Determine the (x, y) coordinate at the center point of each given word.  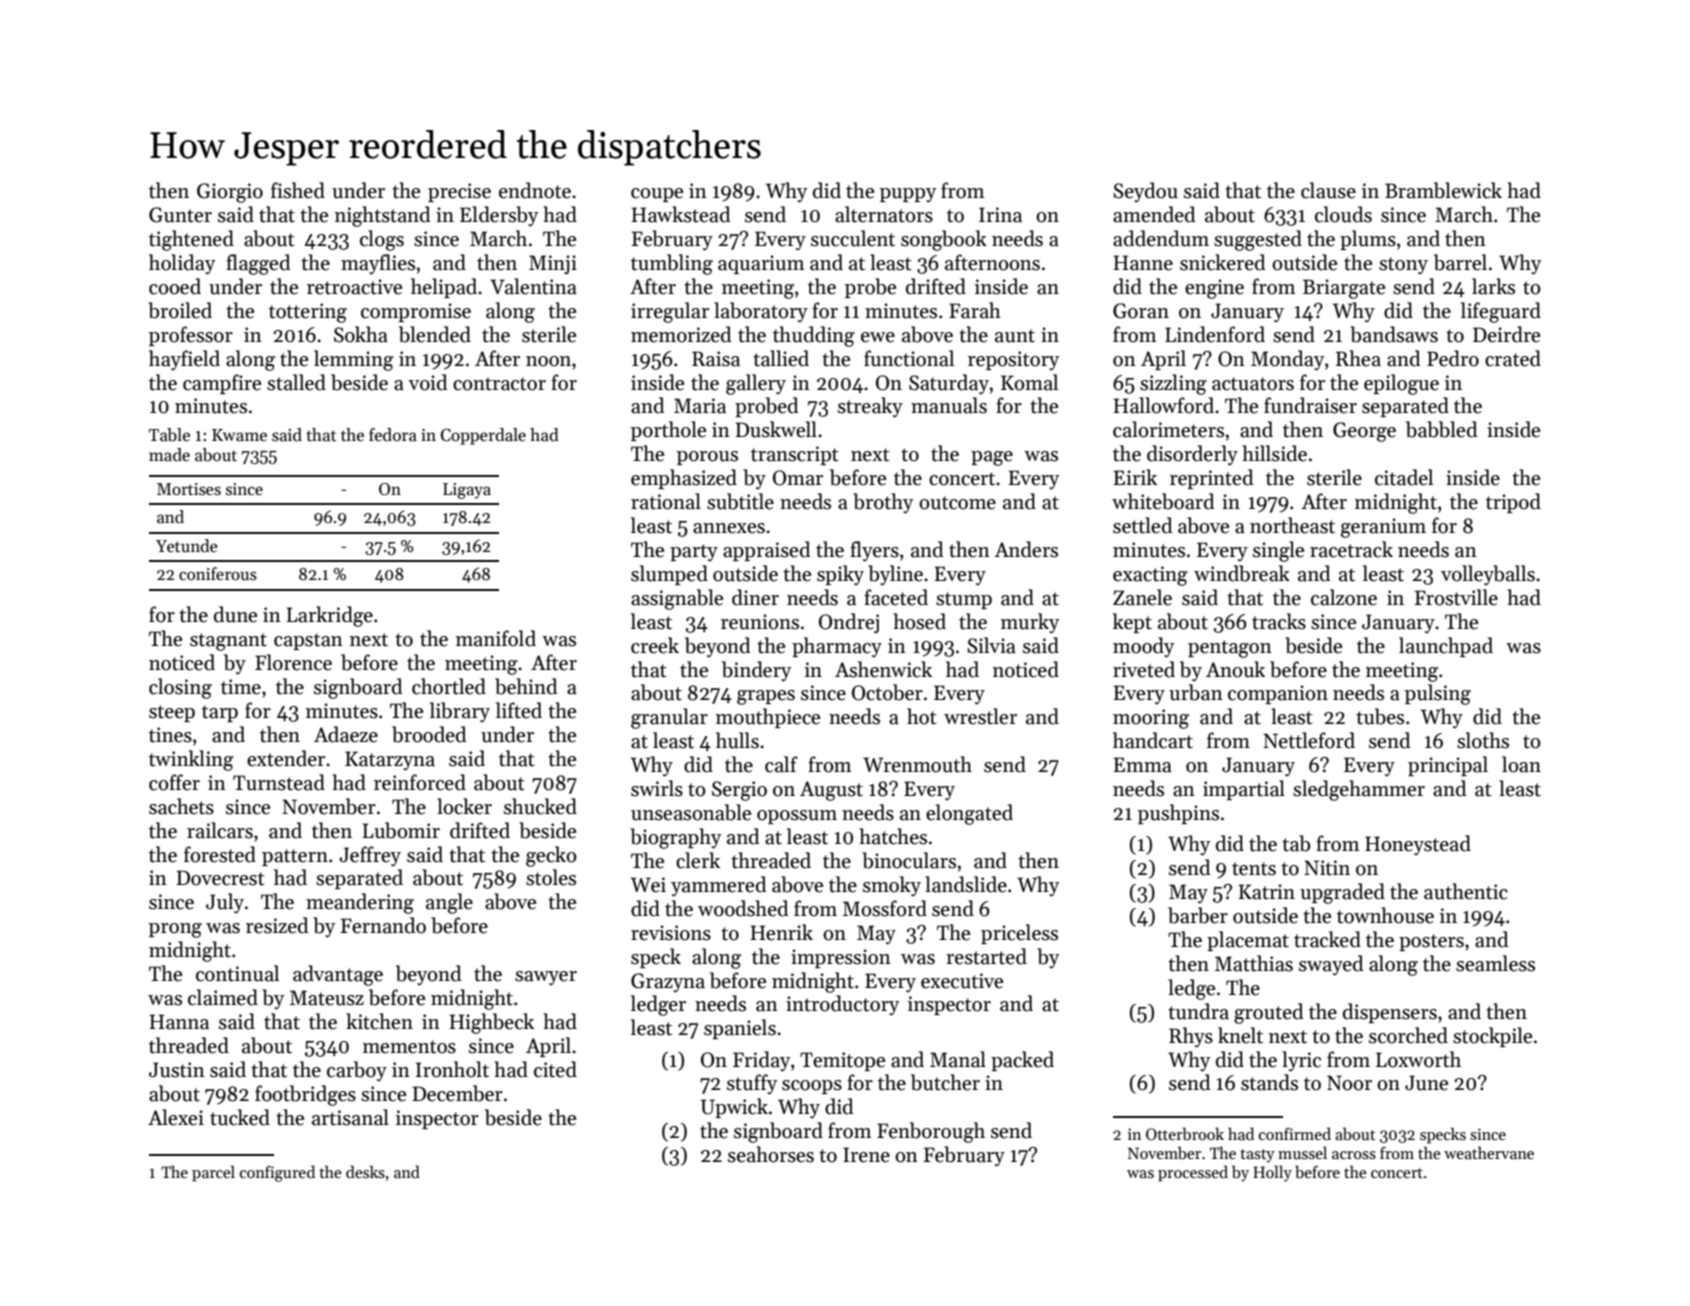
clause (1328, 190)
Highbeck (491, 1023)
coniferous (218, 574)
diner (755, 597)
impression (841, 958)
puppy (908, 195)
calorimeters (1168, 429)
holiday (182, 264)
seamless (1495, 963)
